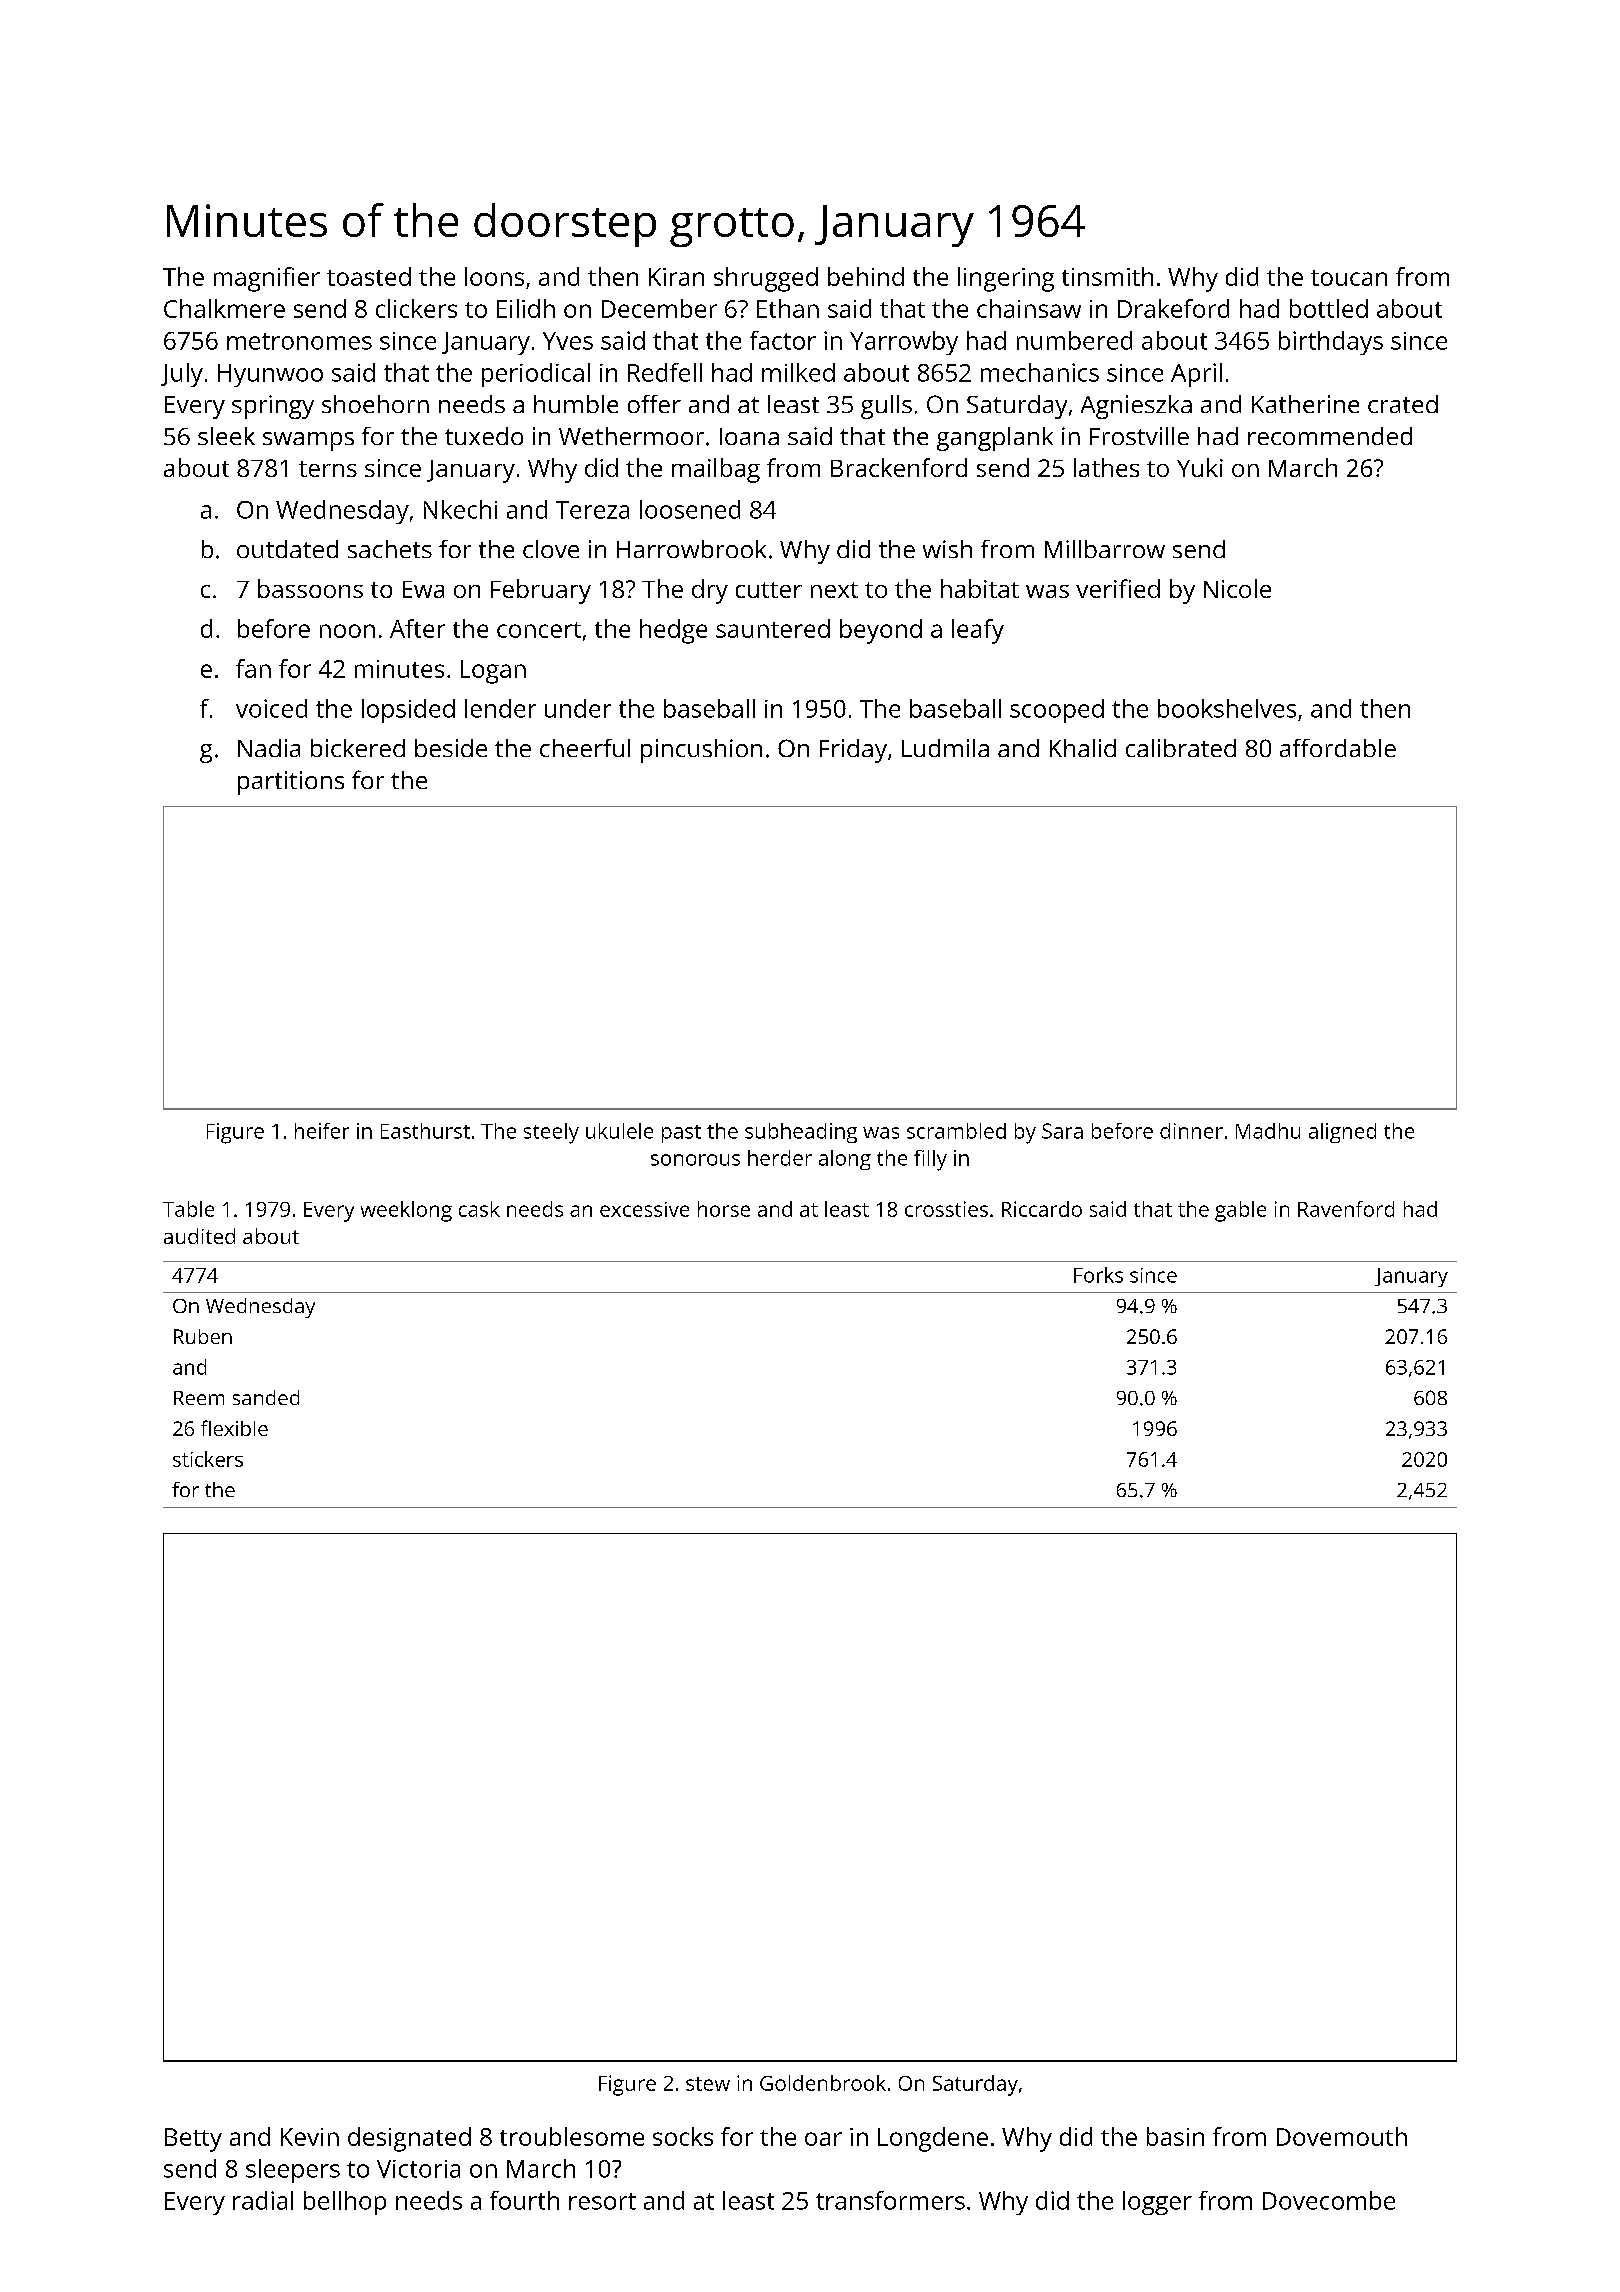 The height and width of the screenshot is (2292, 1620). What do you see at coordinates (676, 277) in the screenshot?
I see `Kiran` at bounding box center [676, 277].
